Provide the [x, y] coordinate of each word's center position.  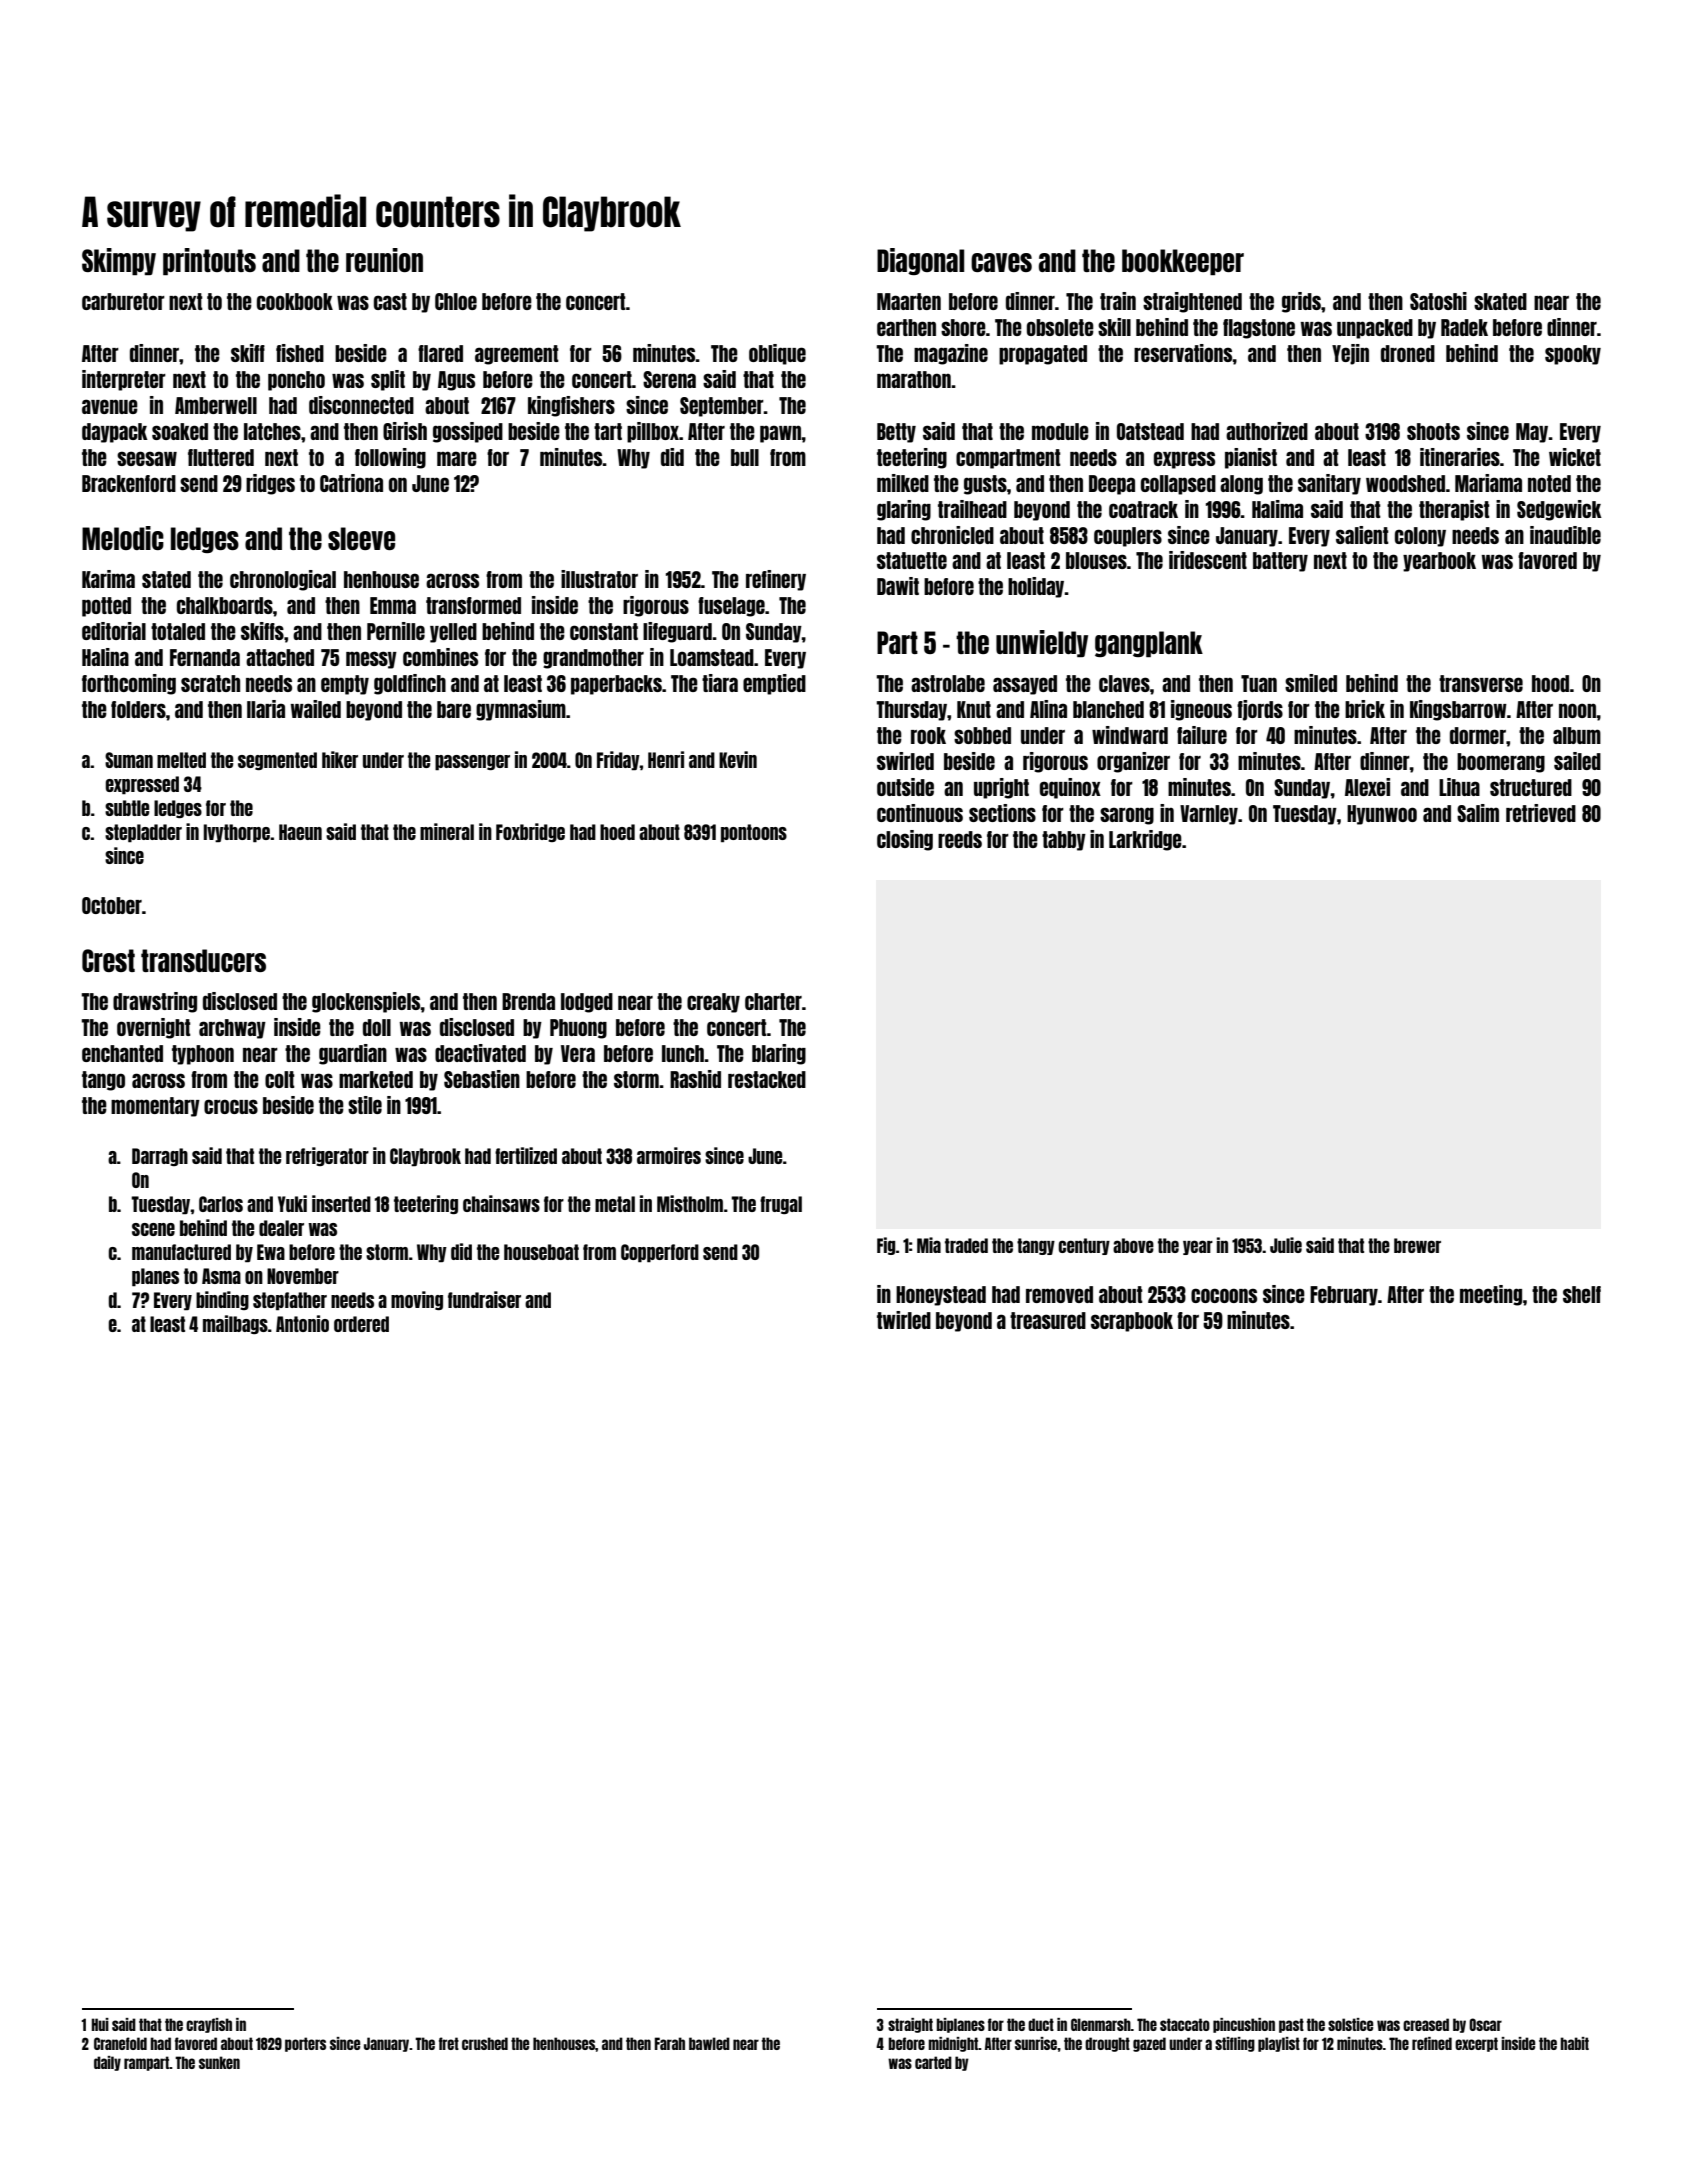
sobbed [982, 735]
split [388, 380]
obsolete [1060, 327]
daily [107, 2063]
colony [1420, 537]
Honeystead [941, 1296]
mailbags [235, 1324]
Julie [1286, 1245]
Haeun [300, 832]
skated [1500, 301]
